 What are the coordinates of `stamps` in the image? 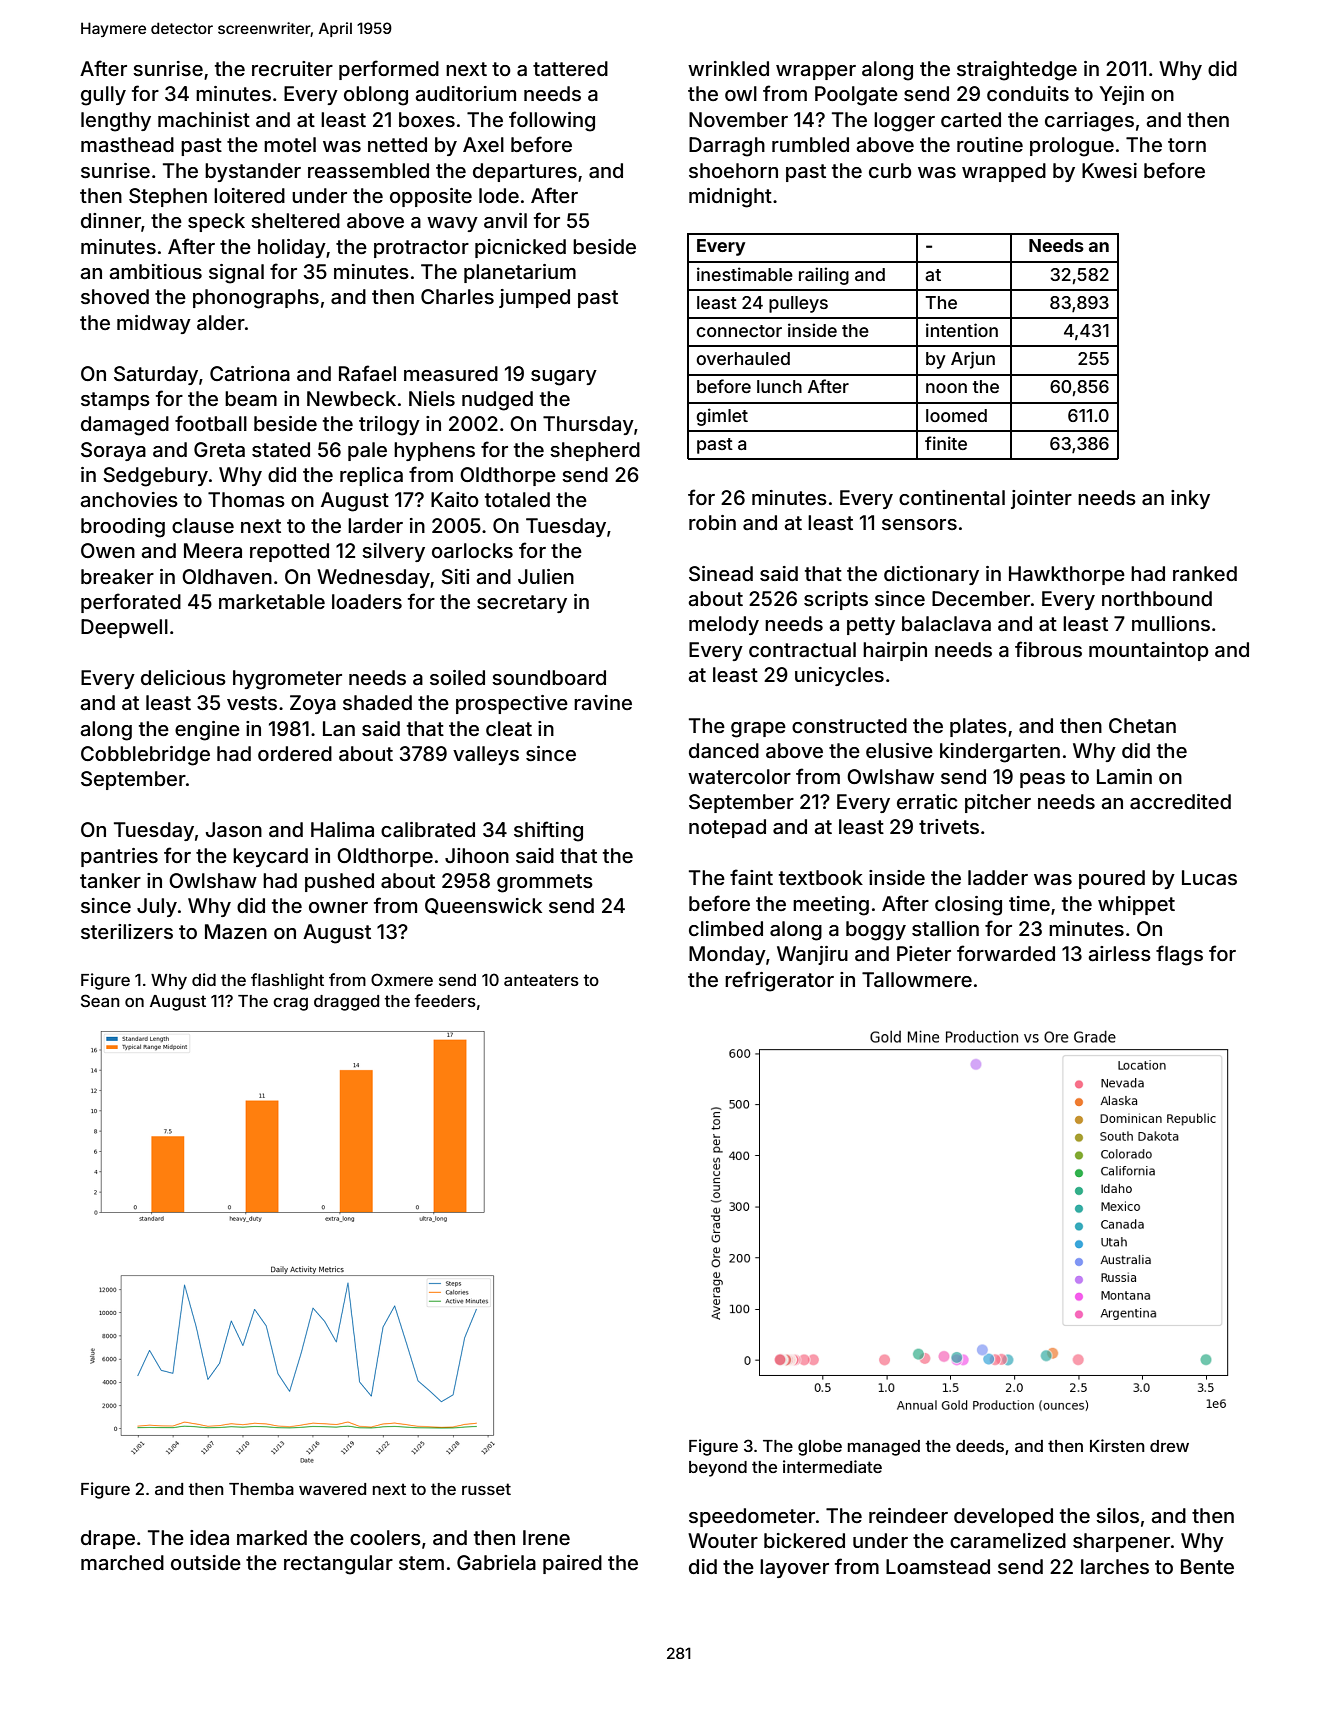 It's located at (115, 401).
